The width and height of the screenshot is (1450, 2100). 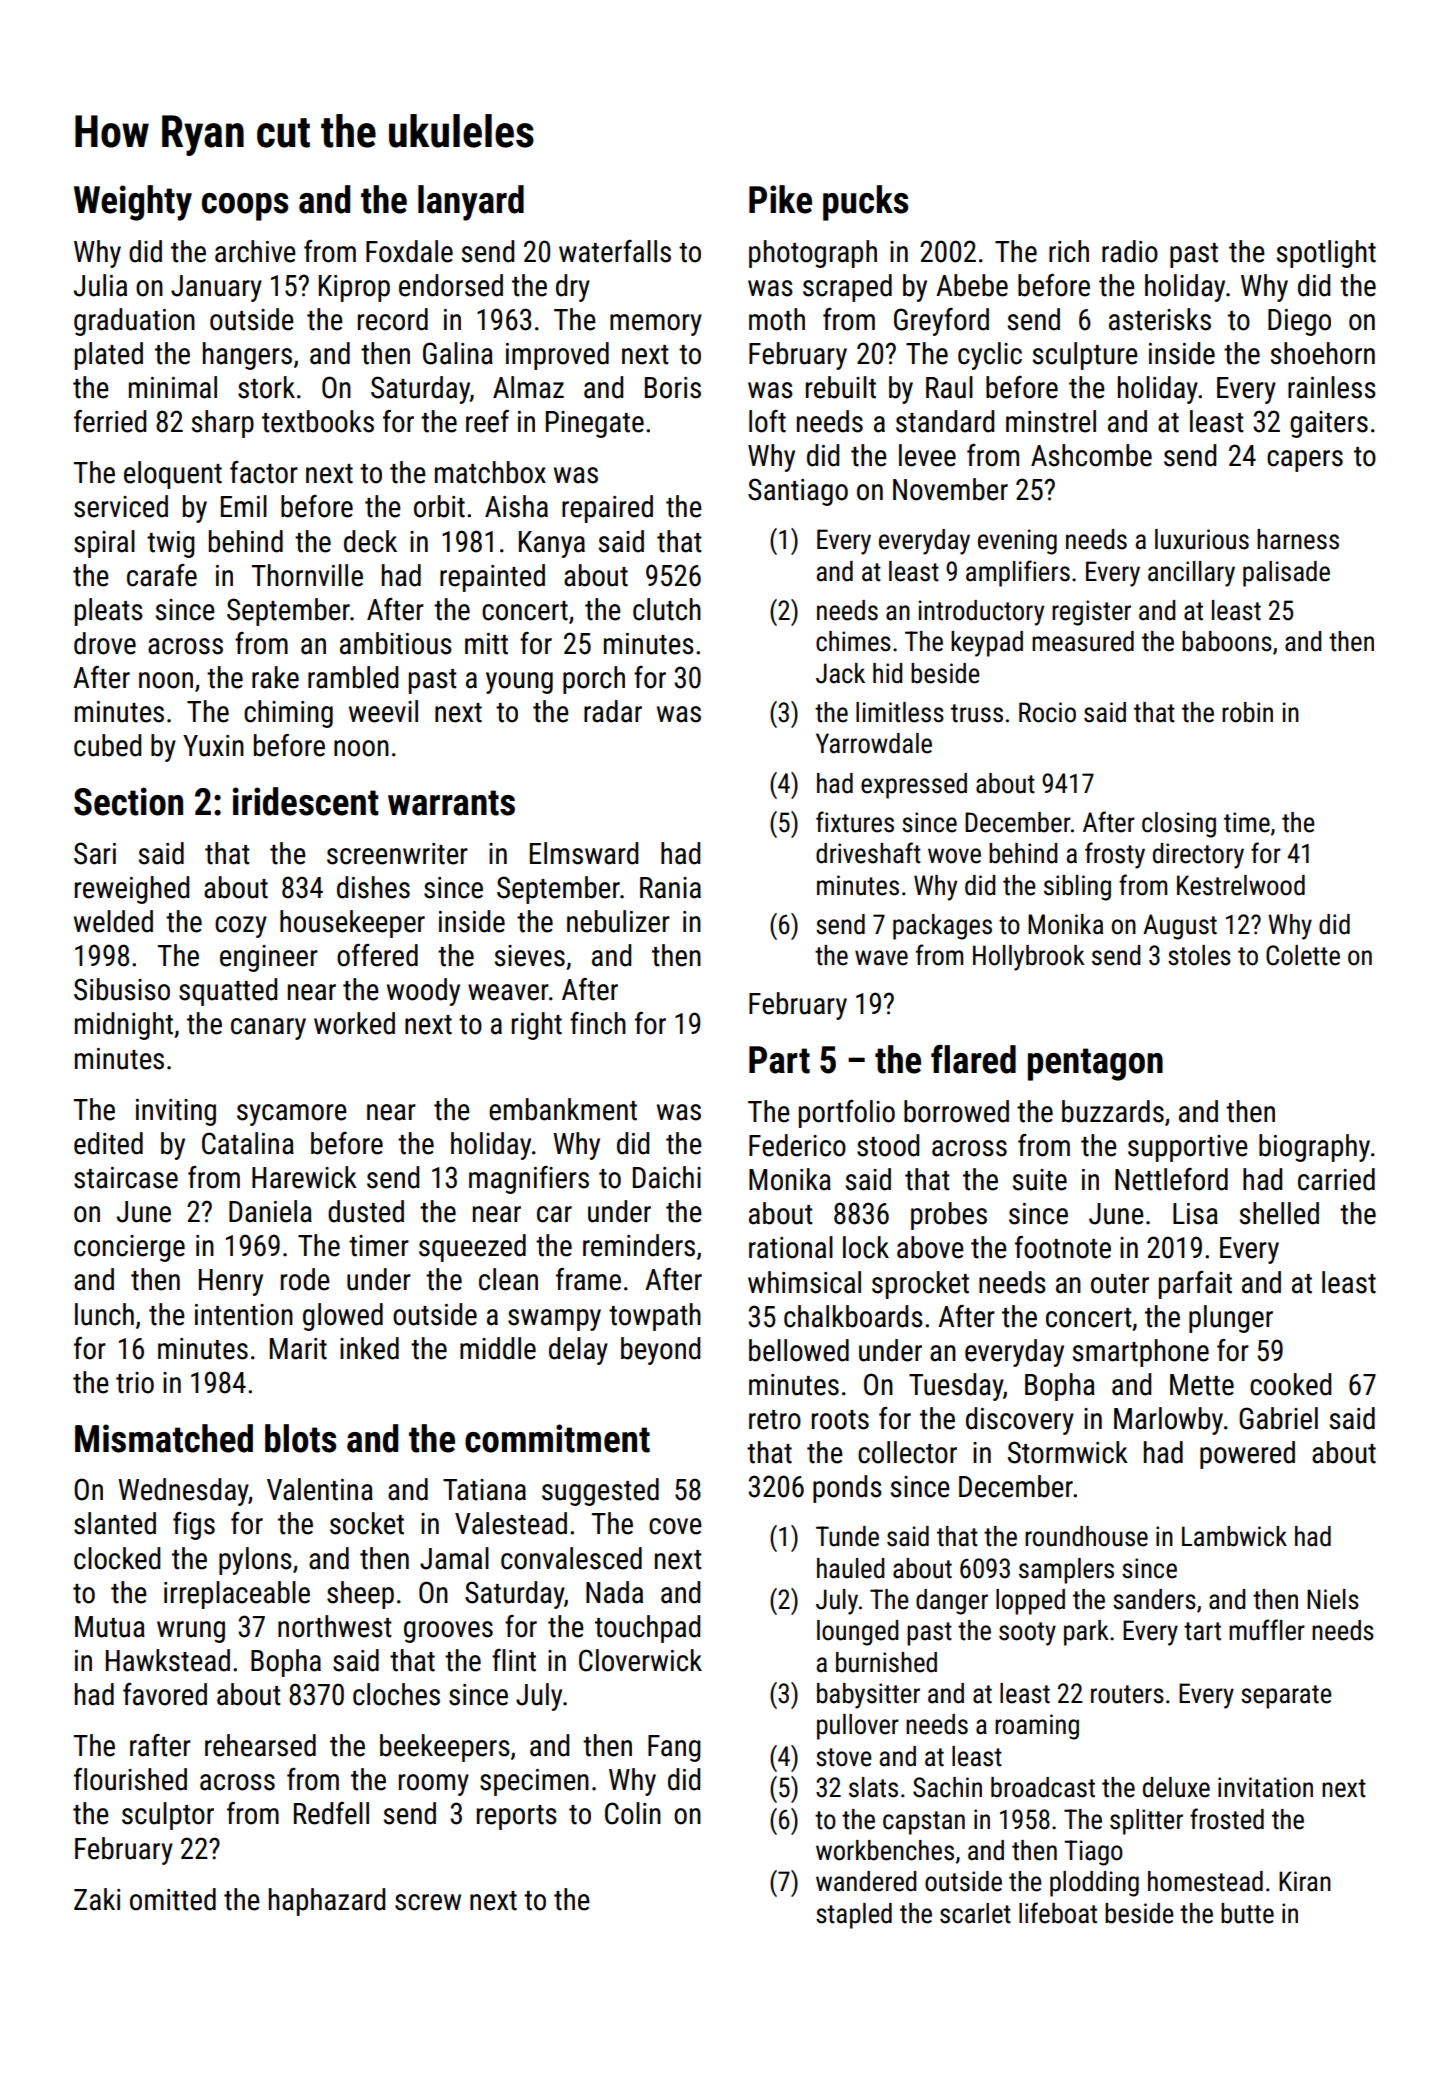 What do you see at coordinates (105, 643) in the screenshot?
I see `drove` at bounding box center [105, 643].
